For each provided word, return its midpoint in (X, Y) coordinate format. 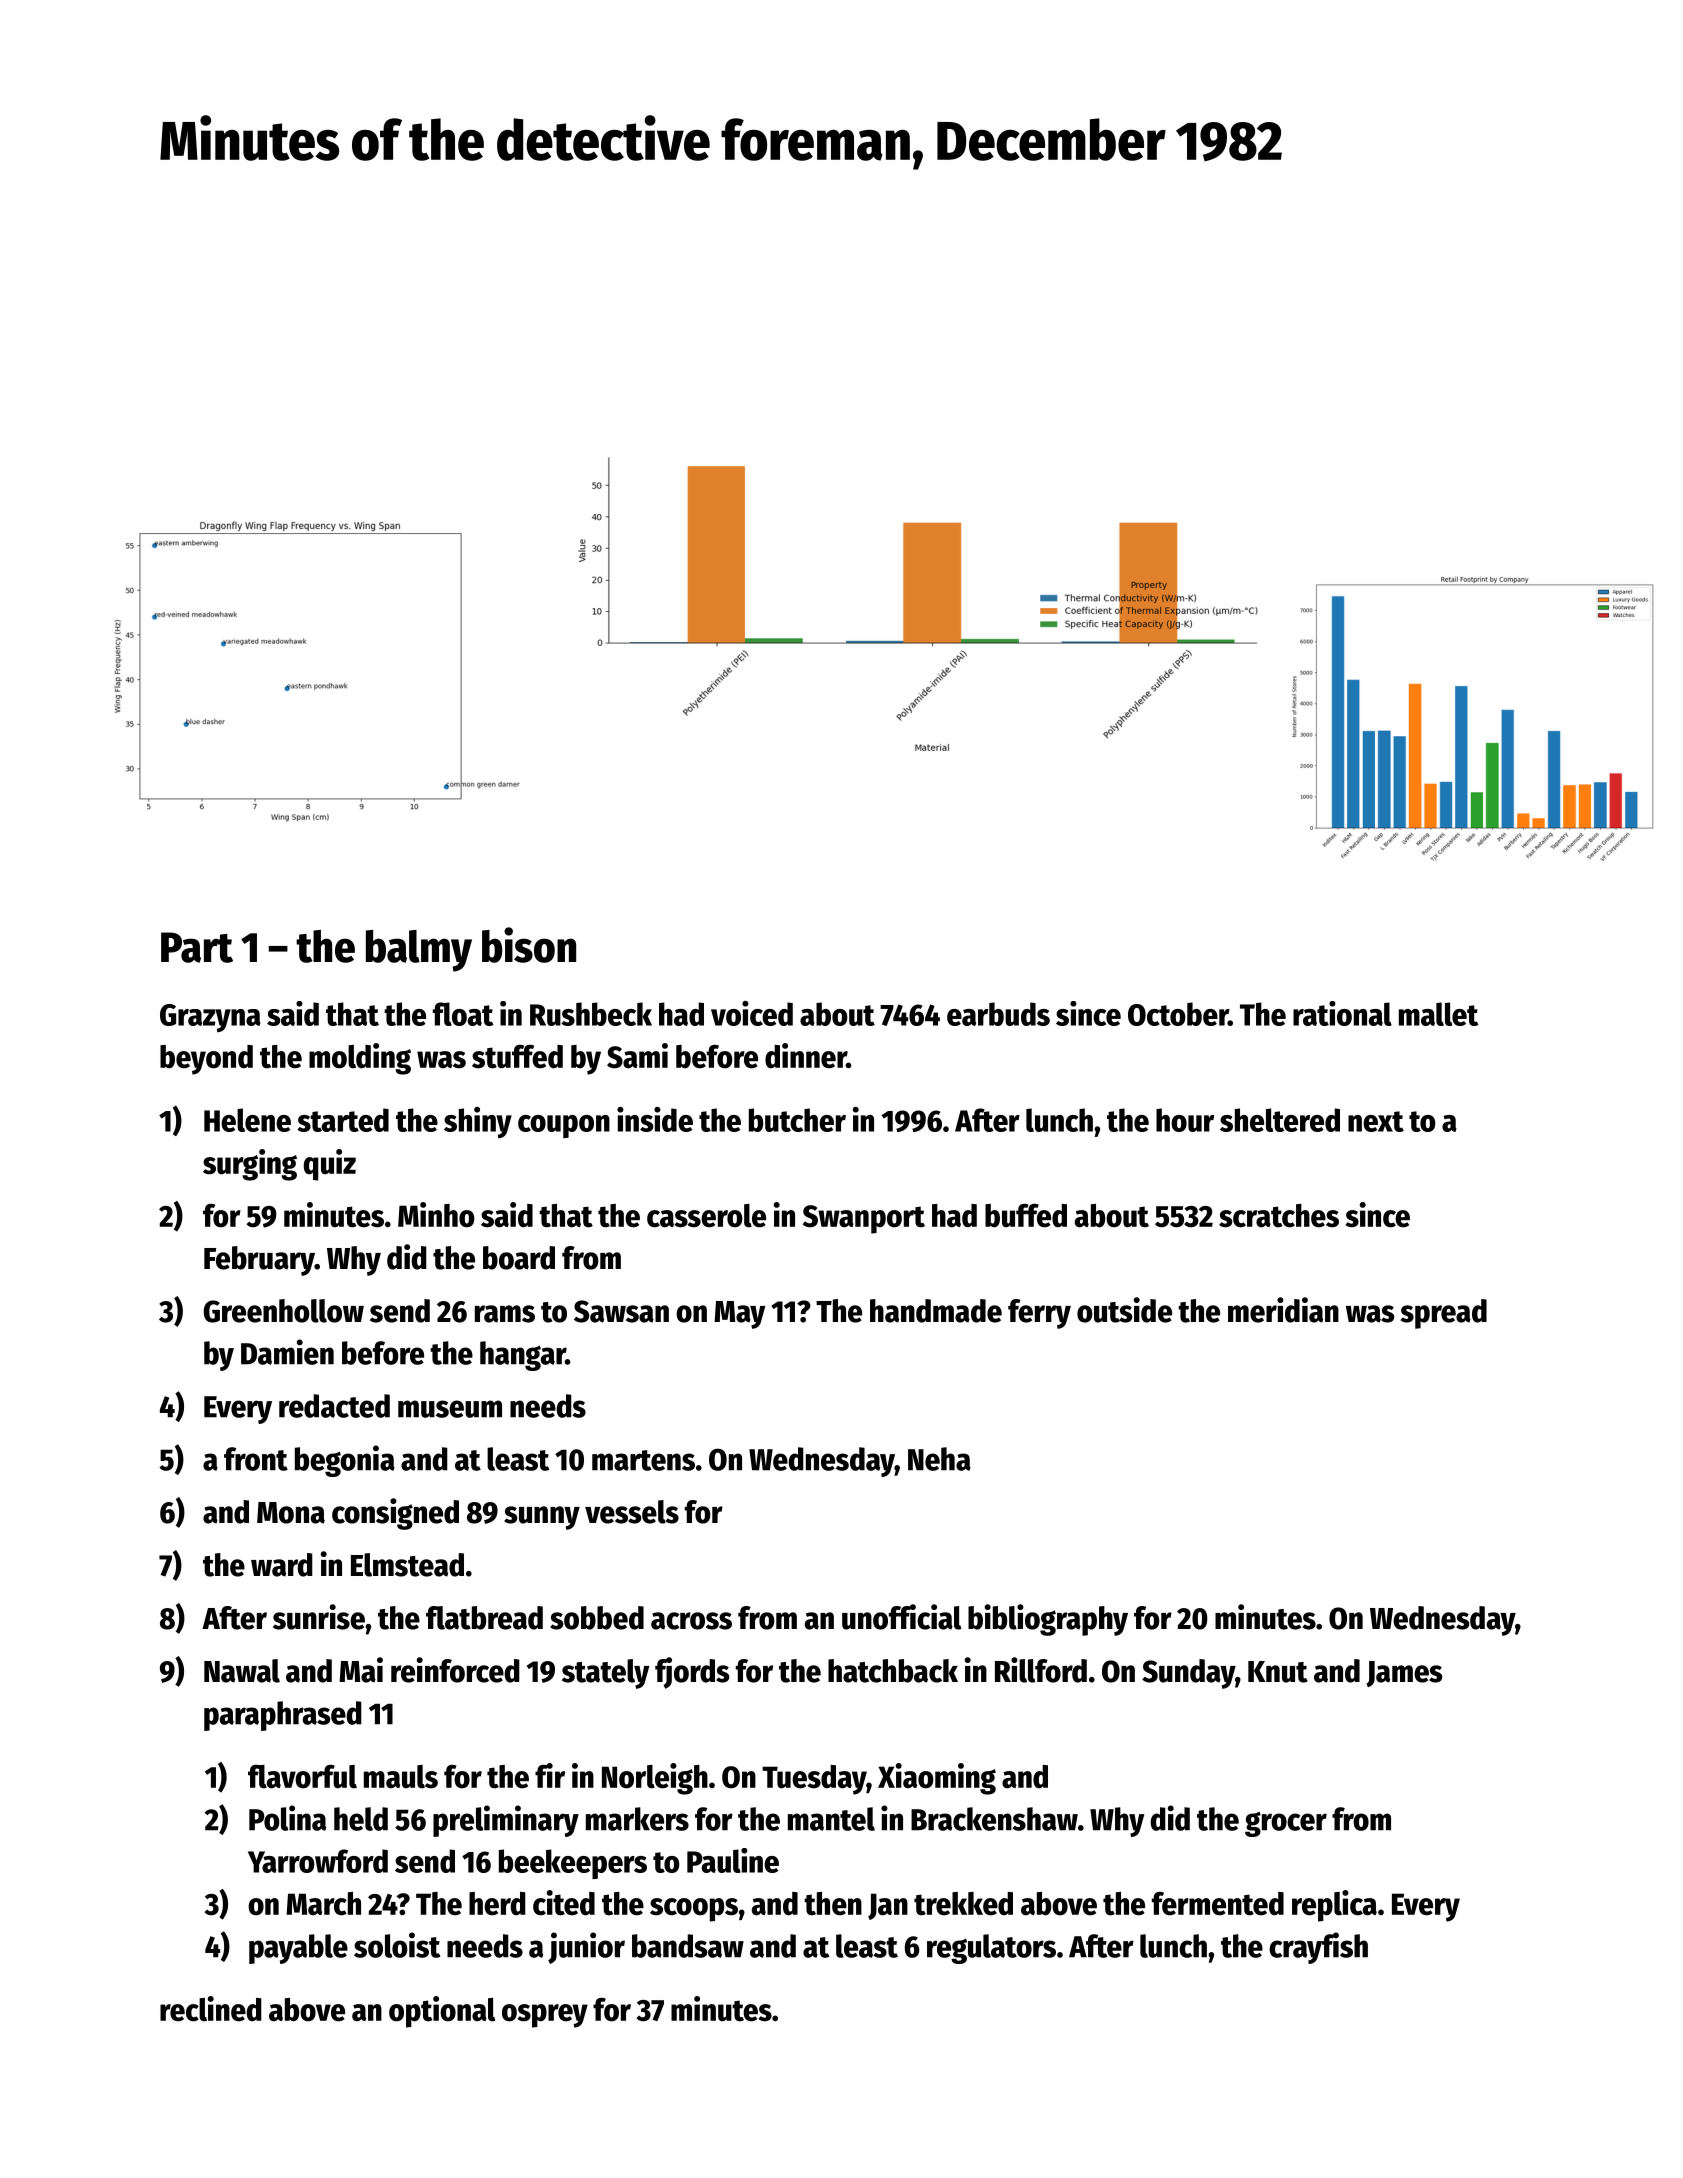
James (1404, 1674)
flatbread (484, 1618)
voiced (752, 1013)
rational (1342, 1013)
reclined (211, 2009)
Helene (247, 1120)
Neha (939, 1459)
